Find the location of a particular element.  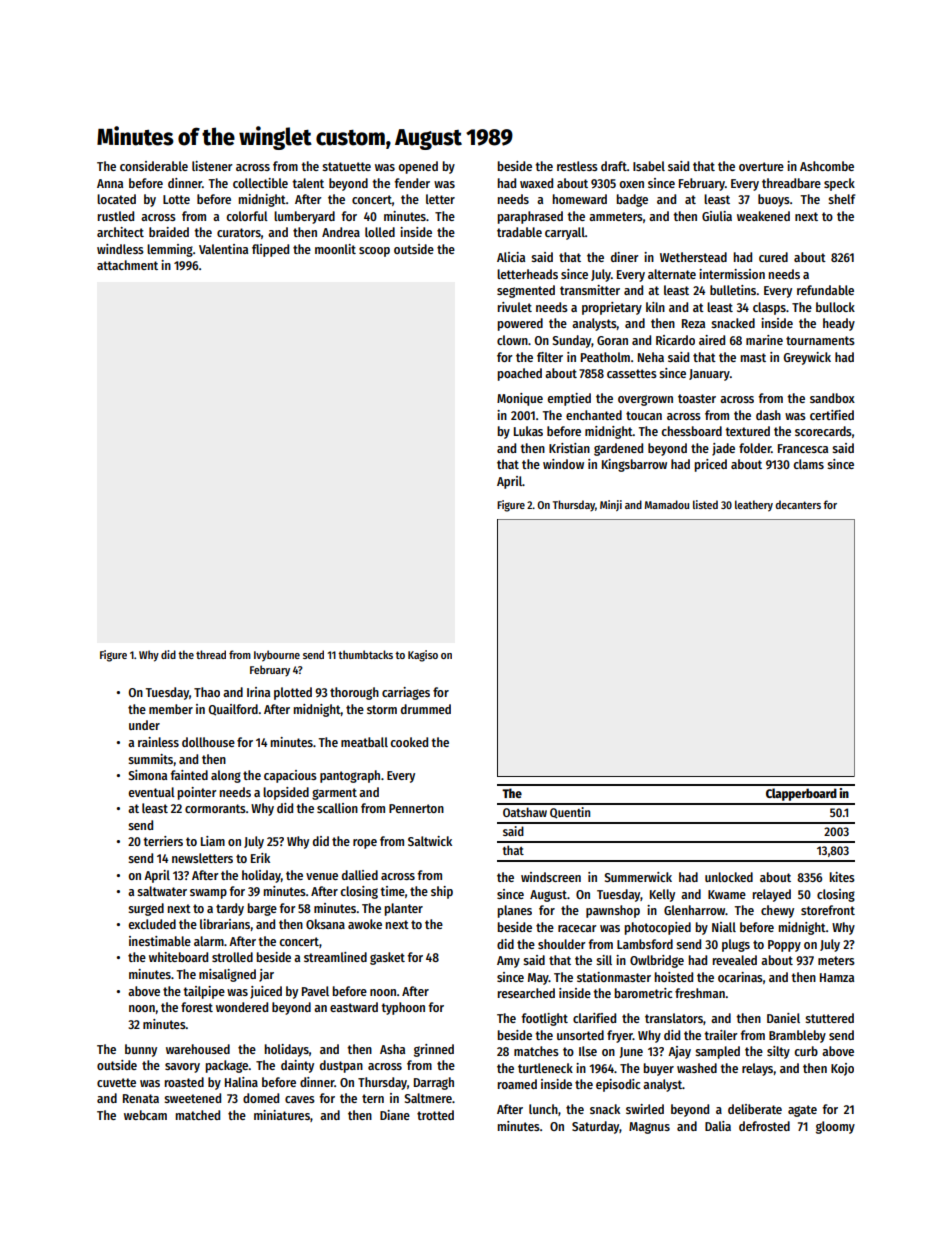

listener is located at coordinates (212, 166).
